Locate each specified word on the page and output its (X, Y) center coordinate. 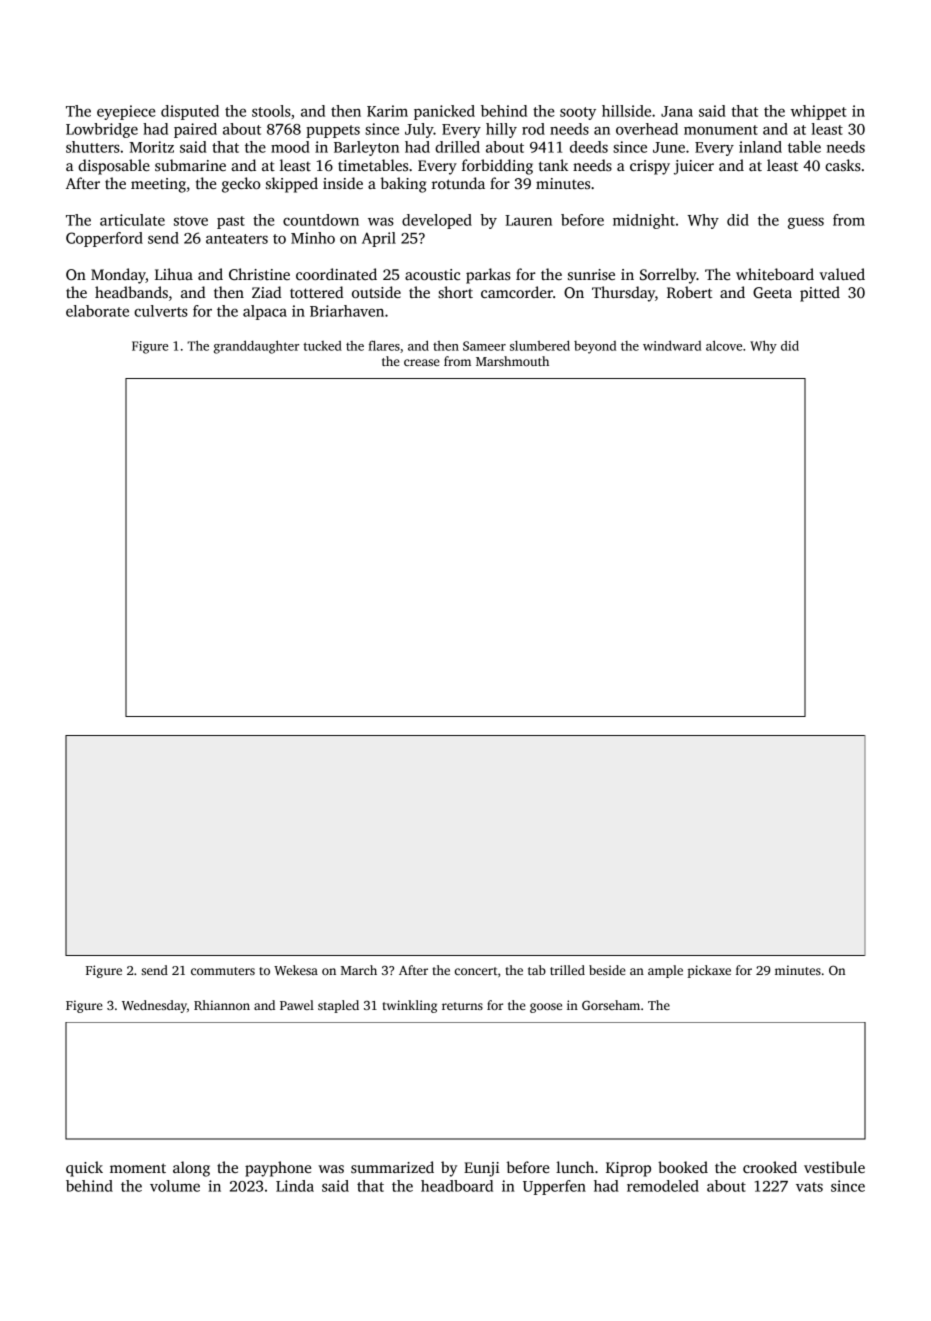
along (191, 1169)
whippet (818, 112)
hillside (626, 111)
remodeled (663, 1186)
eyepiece (126, 112)
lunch (575, 1167)
